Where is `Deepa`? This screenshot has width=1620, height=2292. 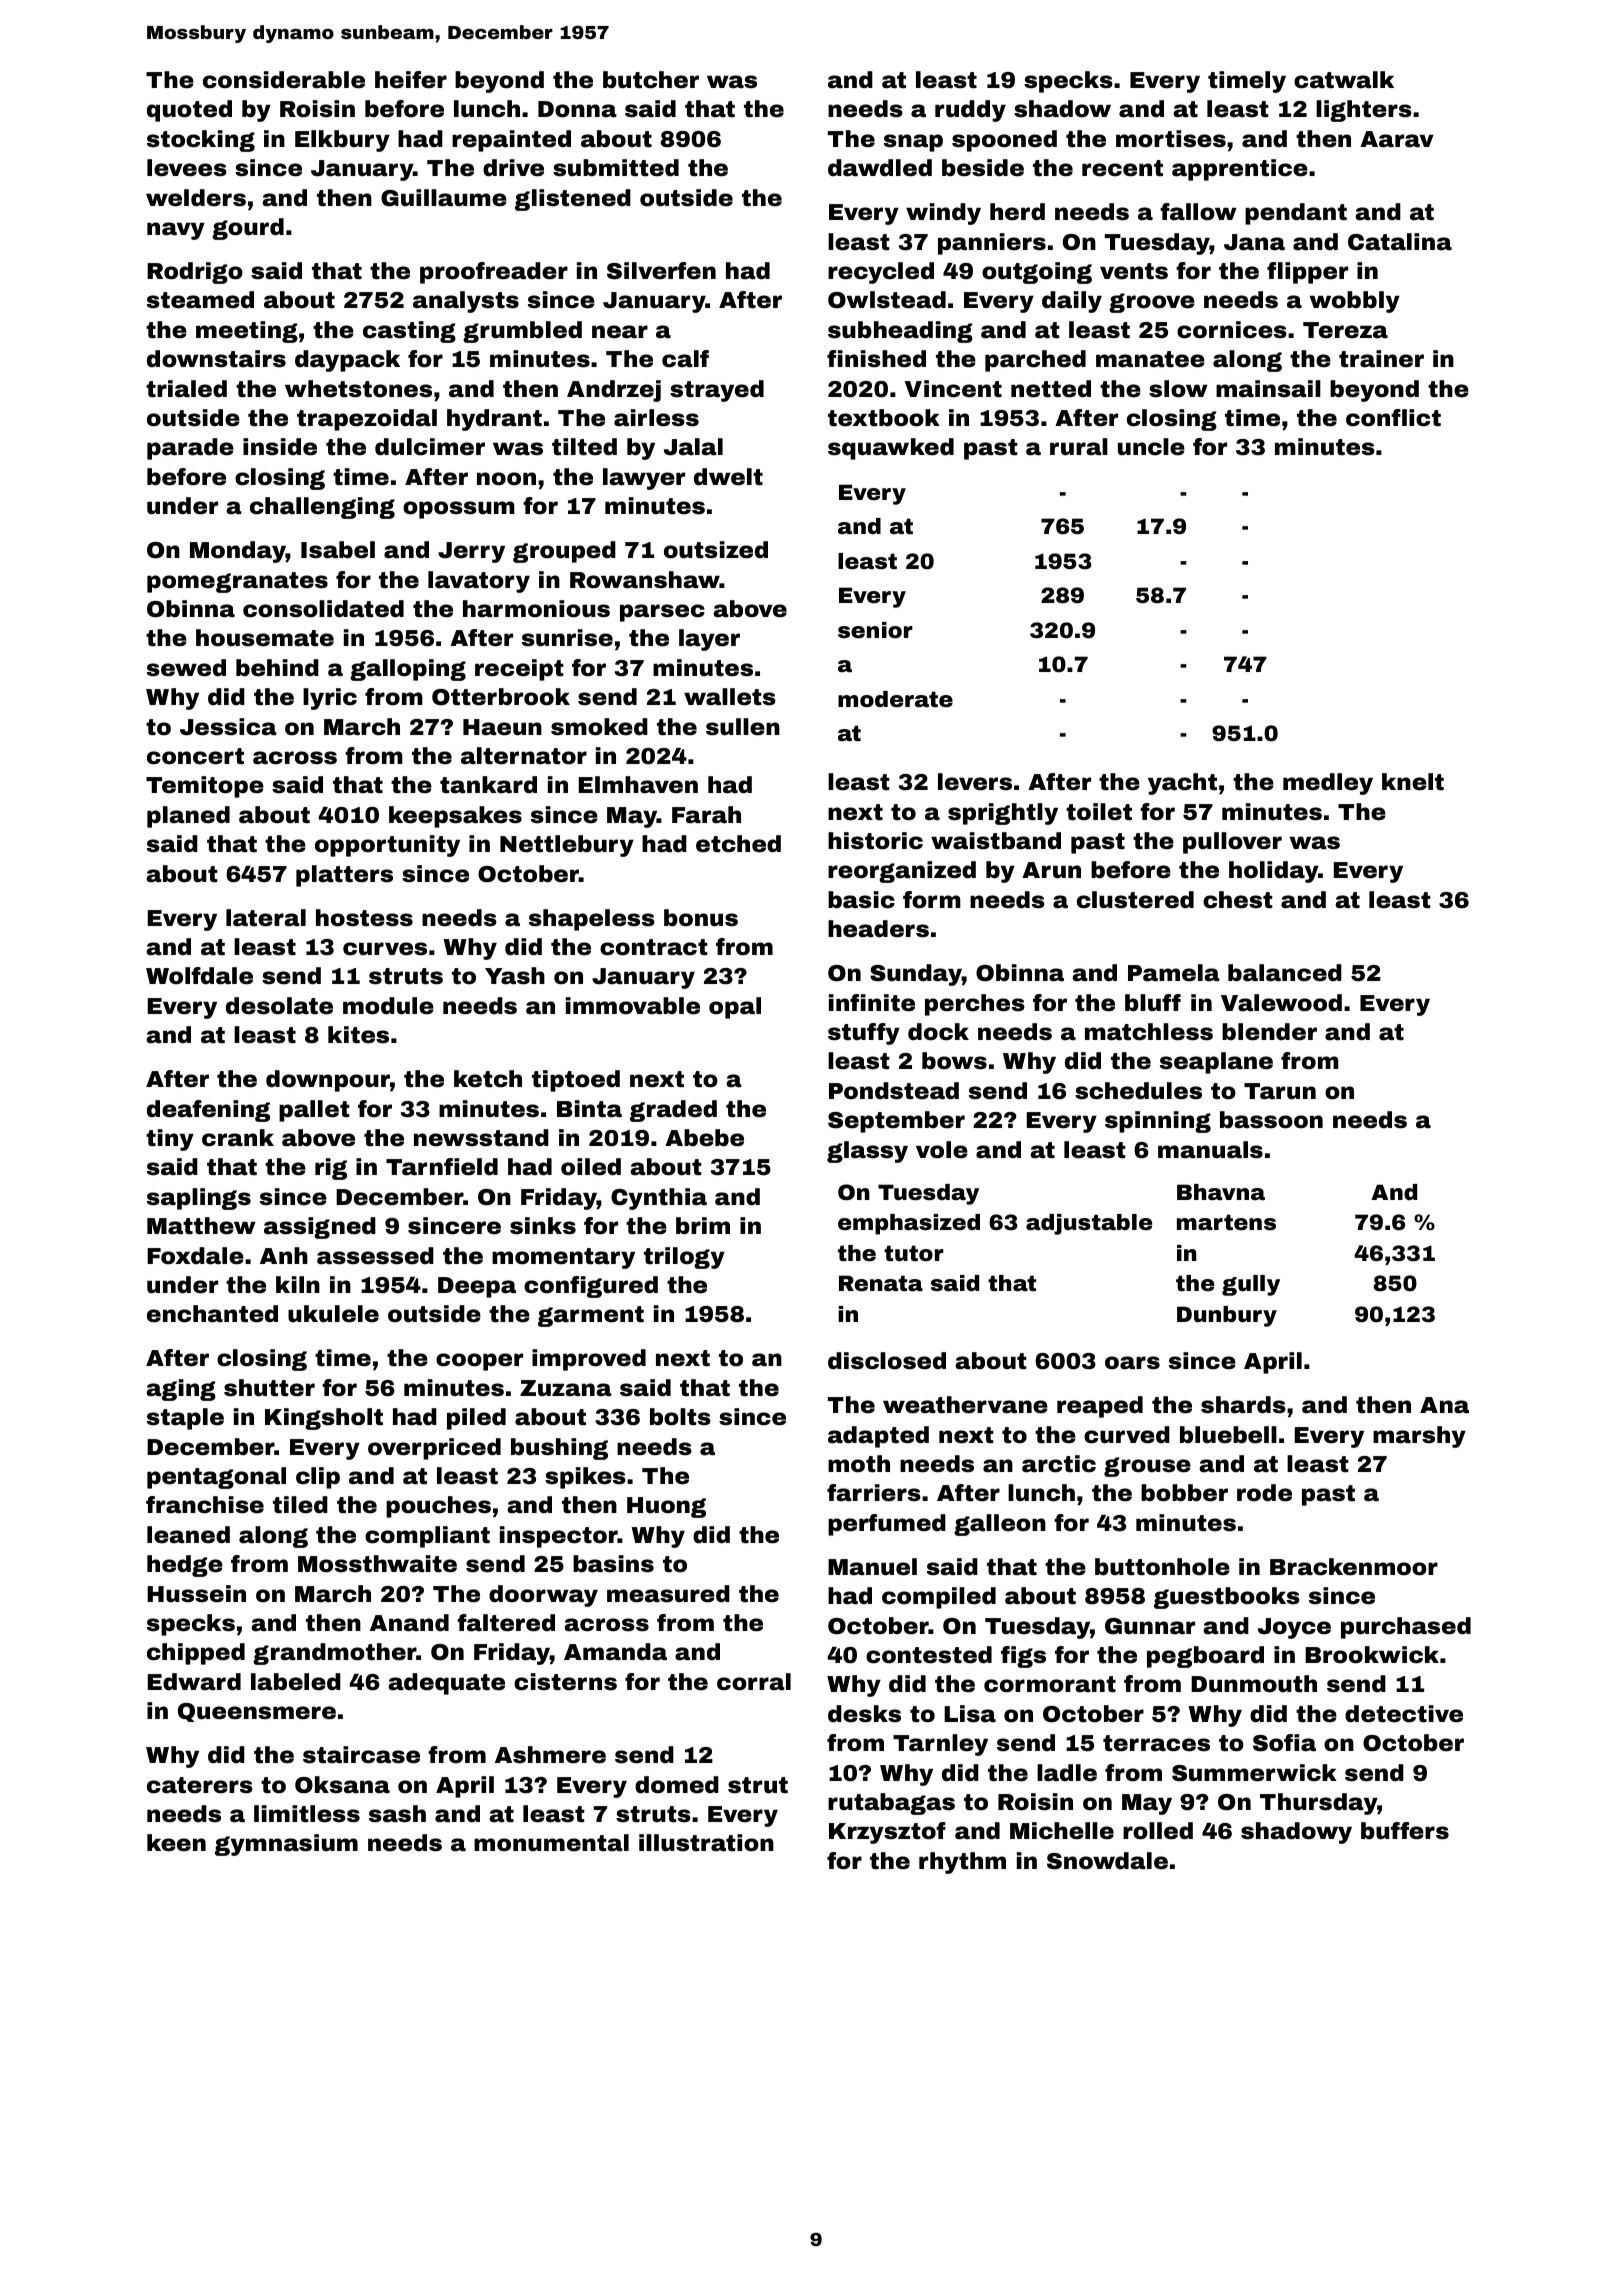
Deepa is located at coordinates (477, 1287).
